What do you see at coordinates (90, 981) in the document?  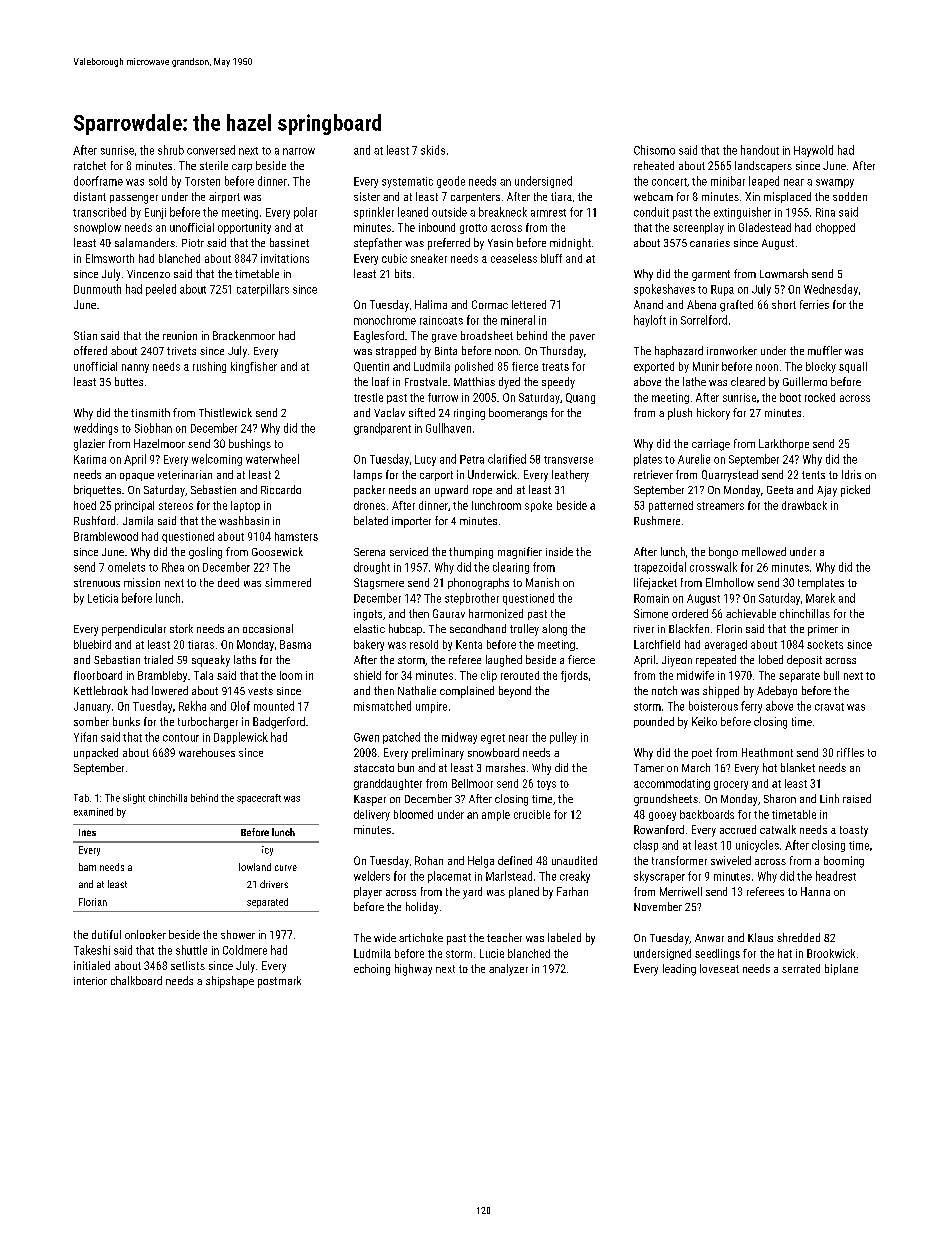 I see `interior` at bounding box center [90, 981].
